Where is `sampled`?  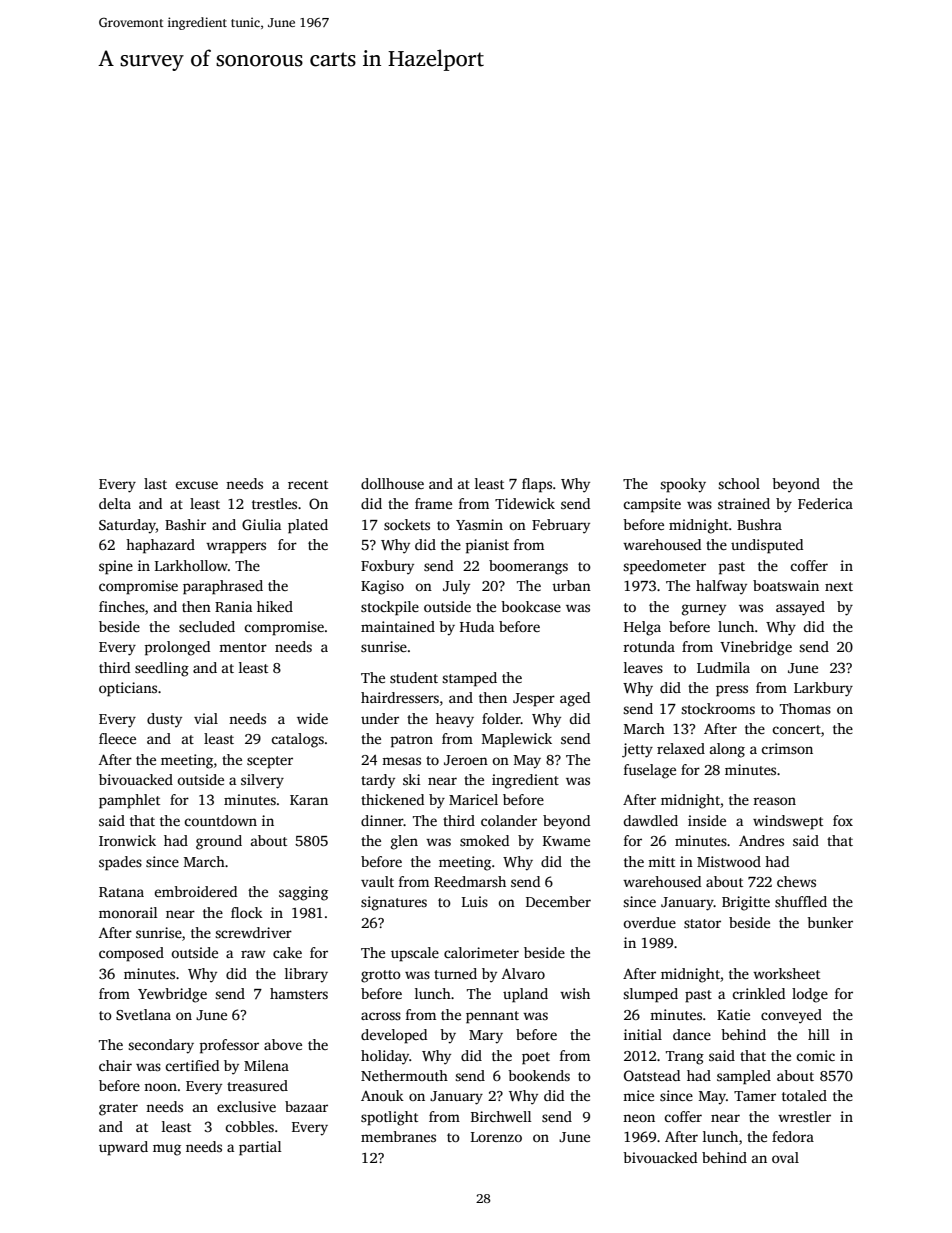 sampled is located at coordinates (744, 1077).
